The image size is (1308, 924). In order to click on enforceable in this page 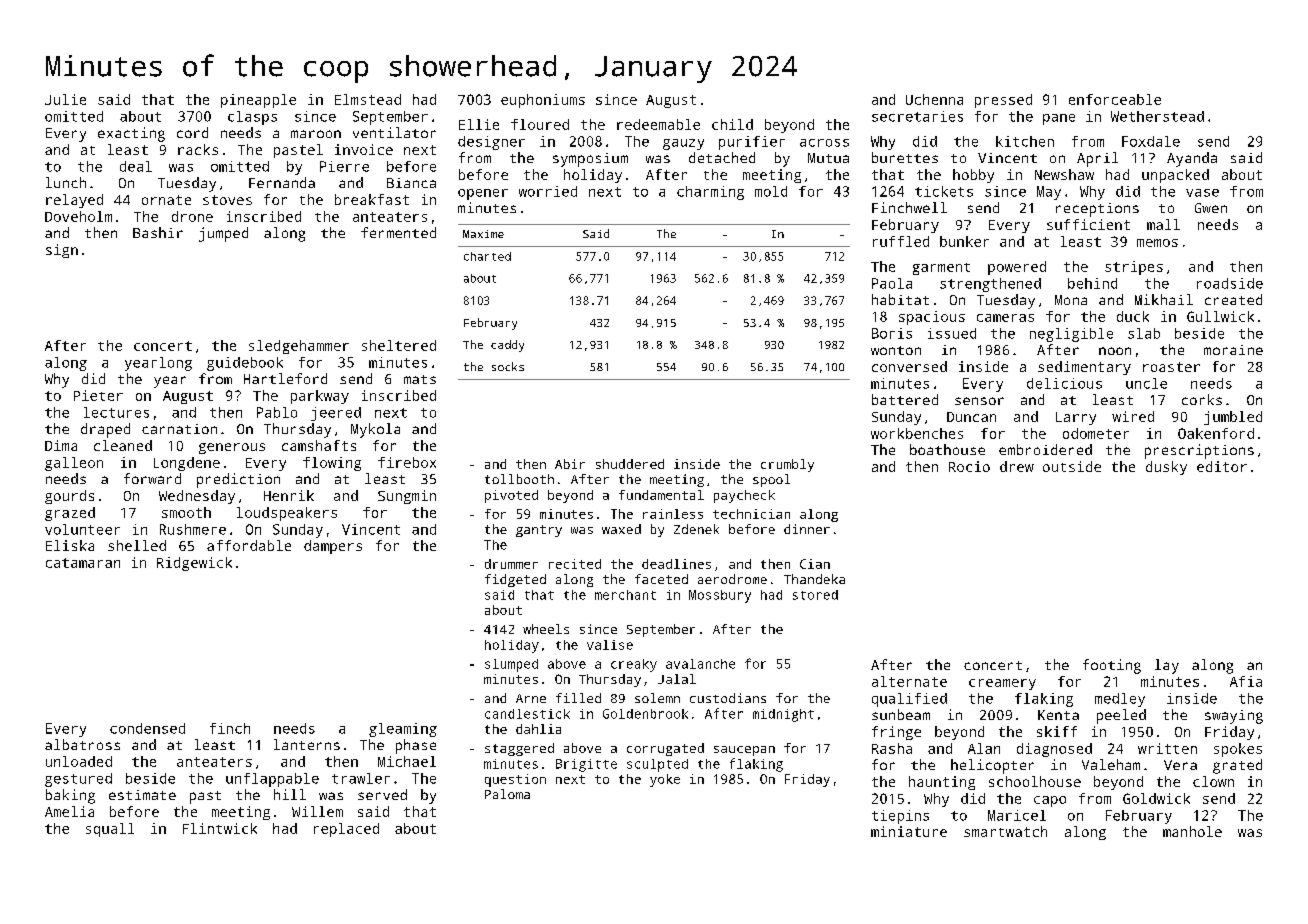, I will do `click(1115, 99)`.
